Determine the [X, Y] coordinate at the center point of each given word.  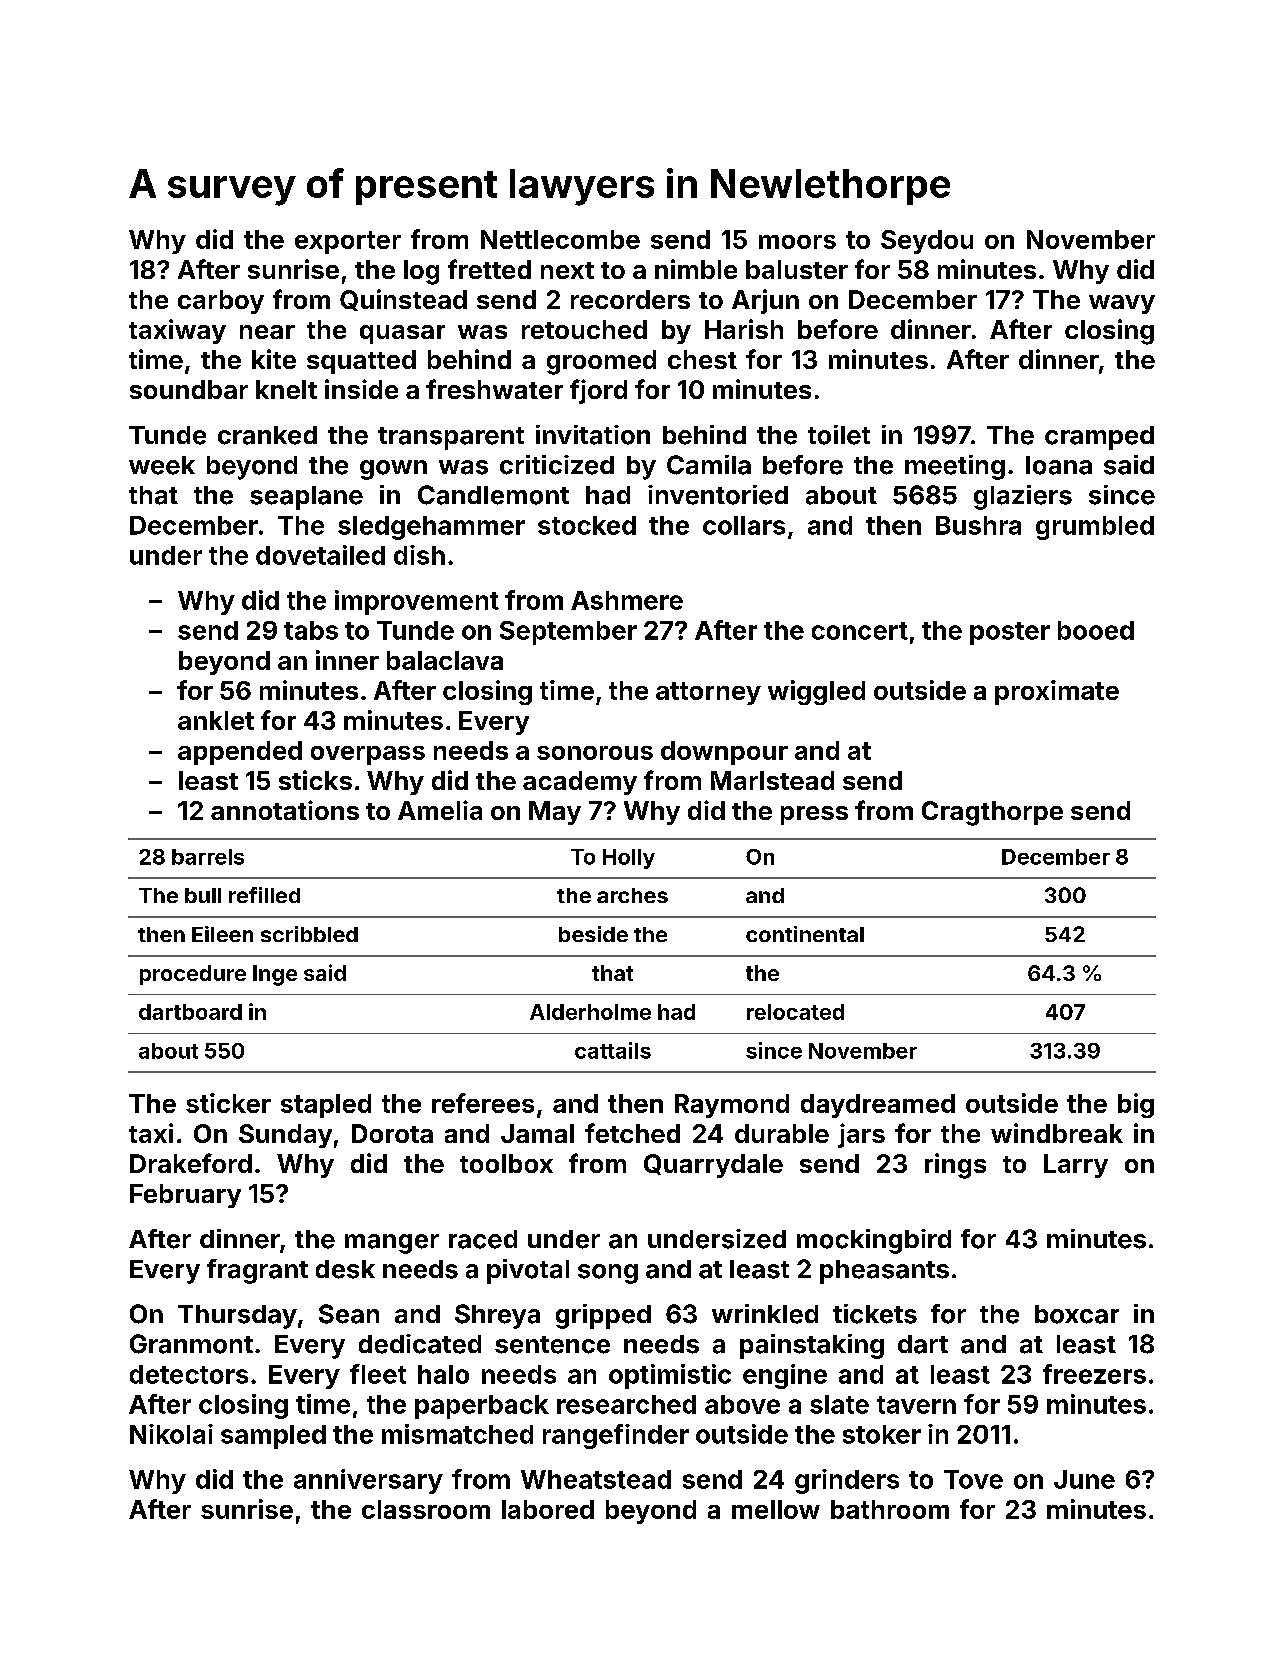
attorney [708, 693]
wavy [1122, 304]
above [742, 1404]
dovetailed [320, 555]
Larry [1076, 1166]
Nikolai [171, 1434]
